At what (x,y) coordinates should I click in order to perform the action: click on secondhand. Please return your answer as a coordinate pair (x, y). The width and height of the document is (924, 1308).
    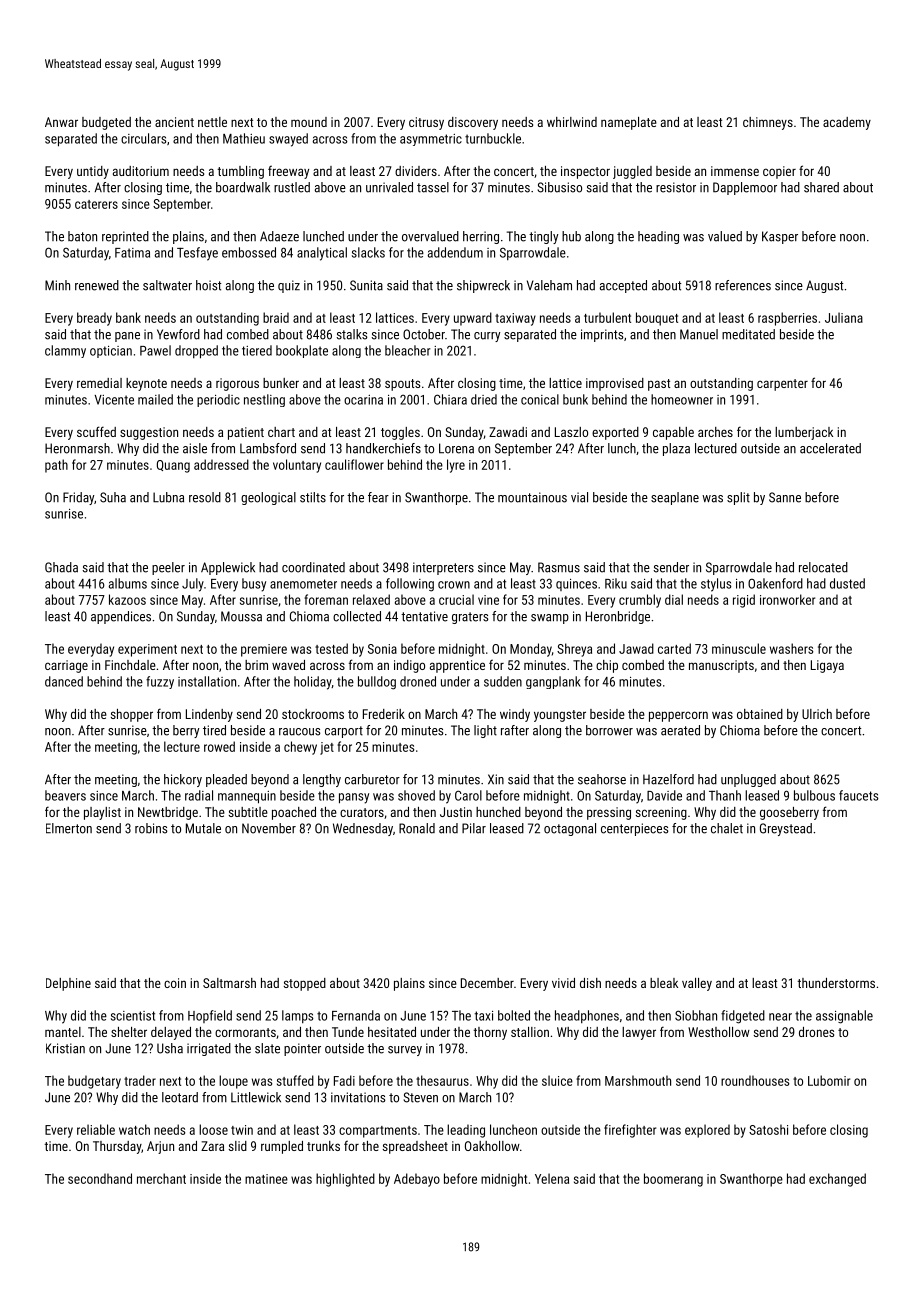
    Looking at the image, I should click on (100, 1178).
